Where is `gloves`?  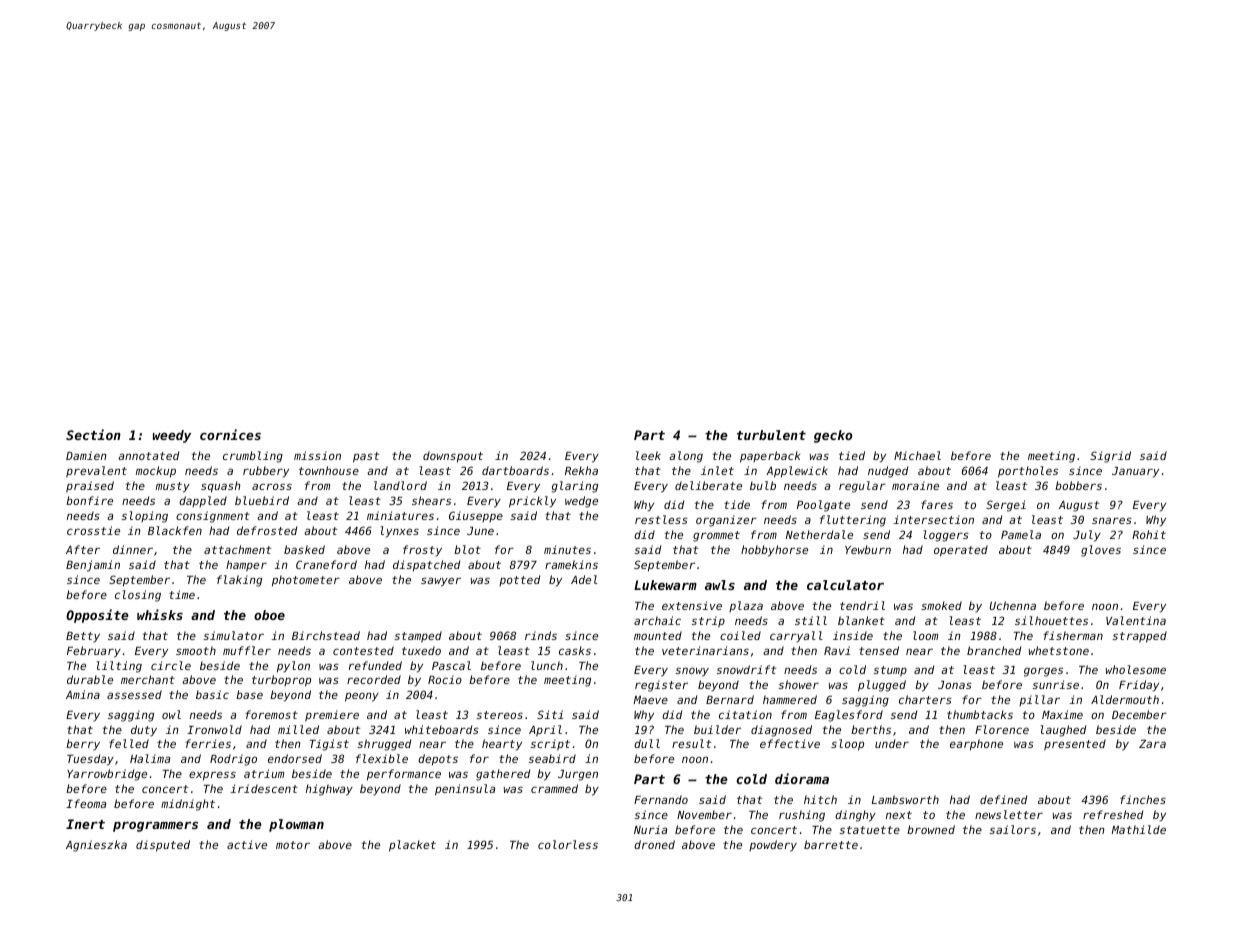 gloves is located at coordinates (1101, 551).
